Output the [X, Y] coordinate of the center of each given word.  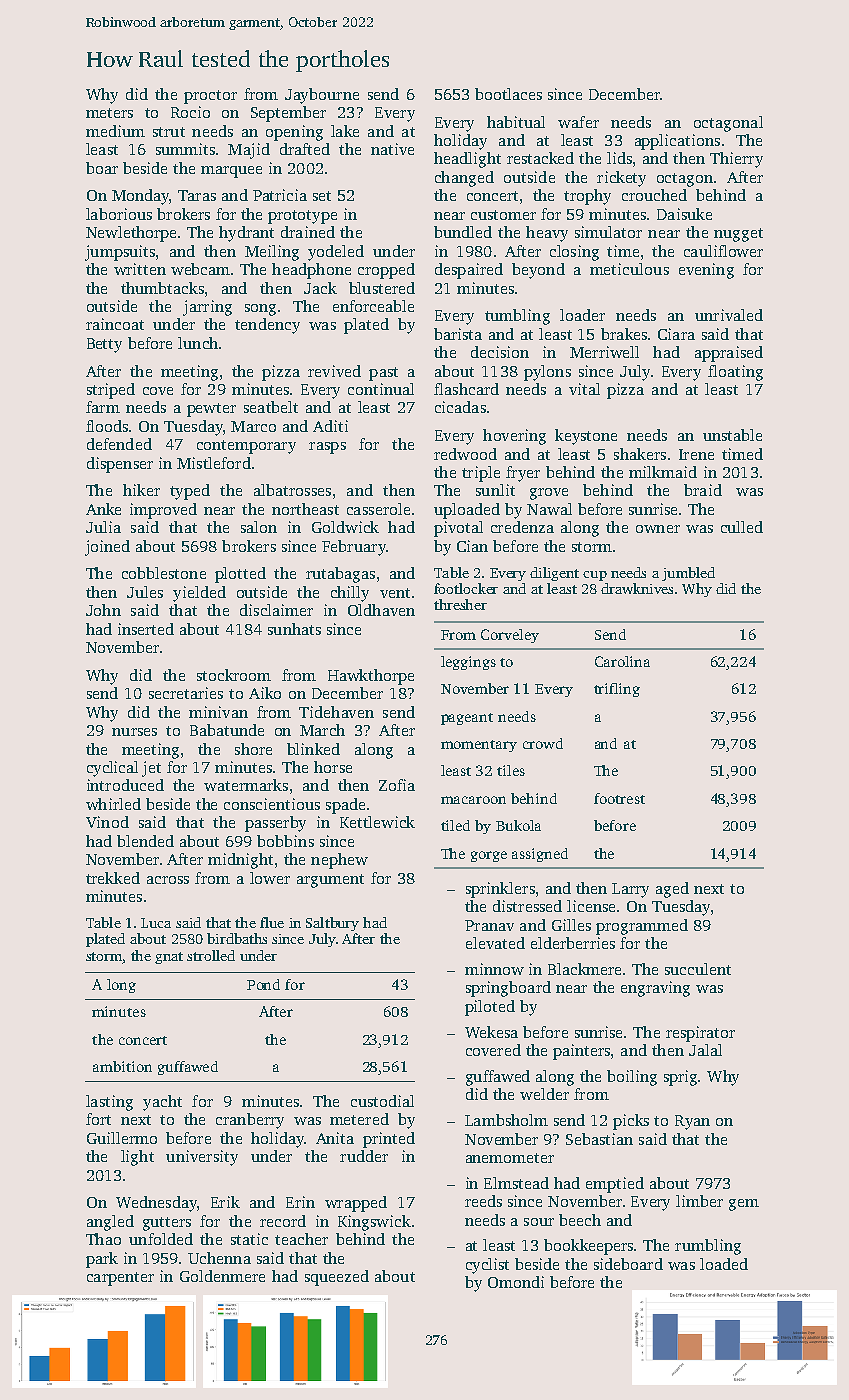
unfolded [161, 1239]
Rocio [190, 112]
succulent [698, 969]
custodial [382, 1101]
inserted [146, 629]
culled [742, 527]
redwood [465, 454]
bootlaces [508, 94]
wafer [578, 122]
